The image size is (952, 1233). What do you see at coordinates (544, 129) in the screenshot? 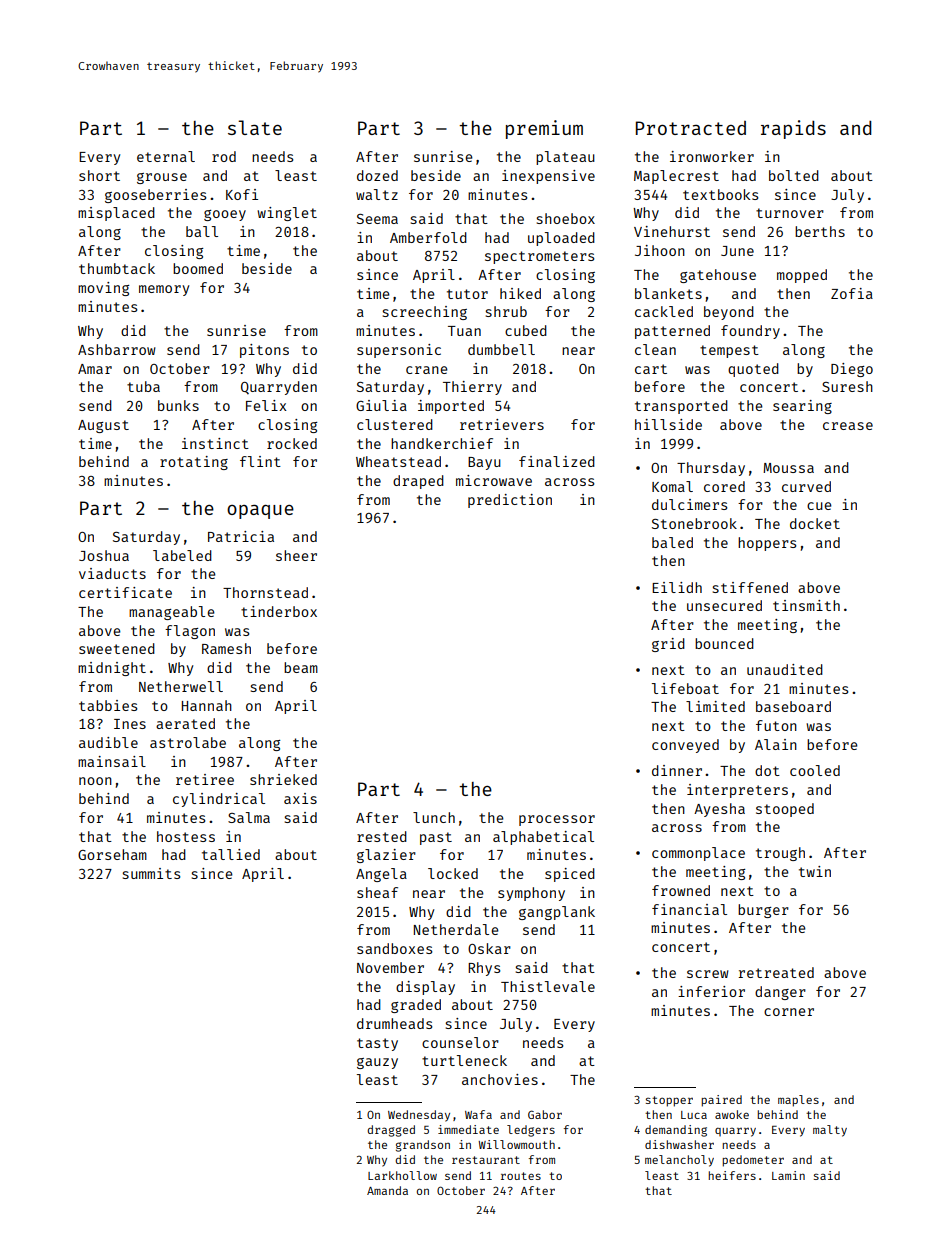
I see `premium` at bounding box center [544, 129].
